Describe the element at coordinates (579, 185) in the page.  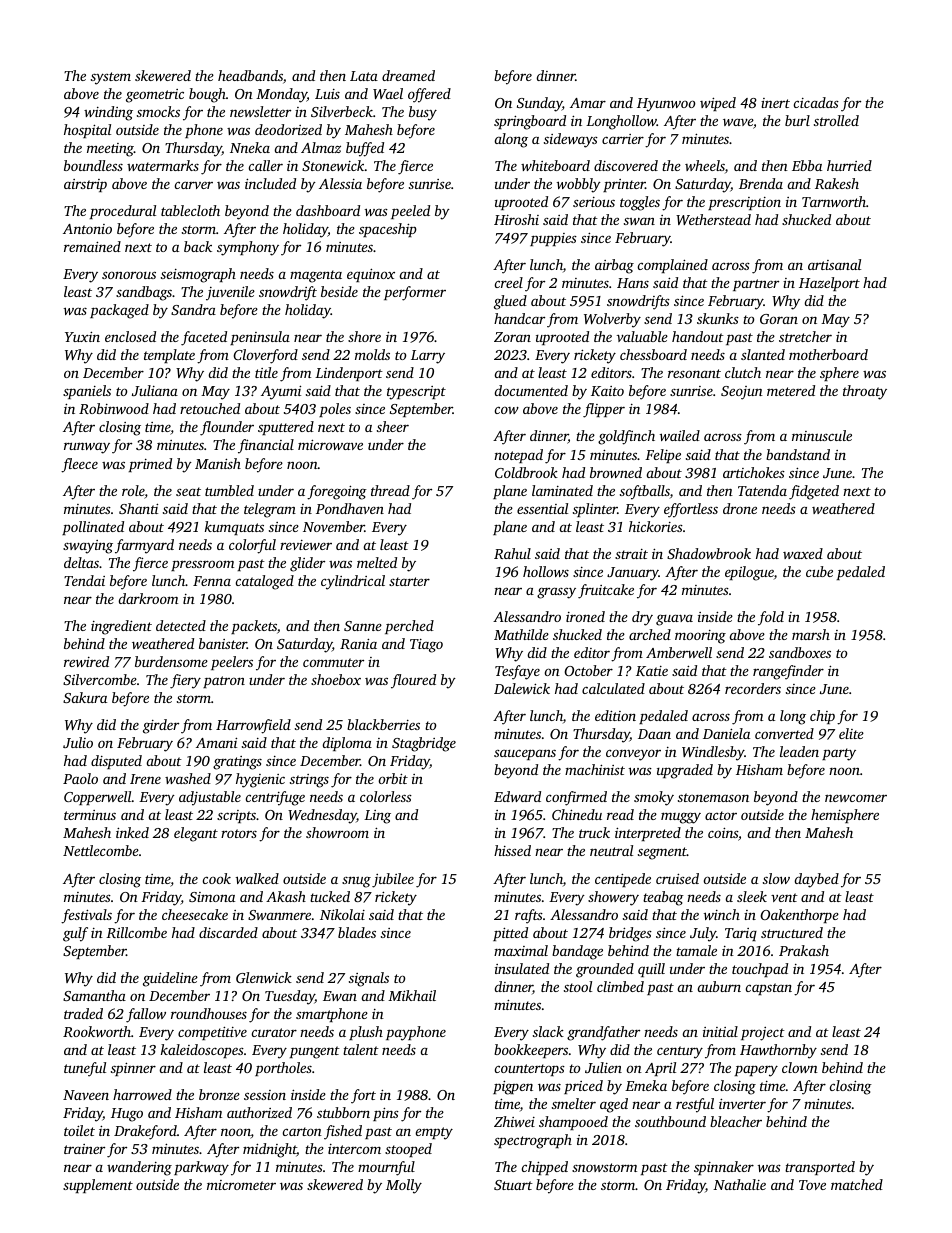
I see `wobbly` at that location.
